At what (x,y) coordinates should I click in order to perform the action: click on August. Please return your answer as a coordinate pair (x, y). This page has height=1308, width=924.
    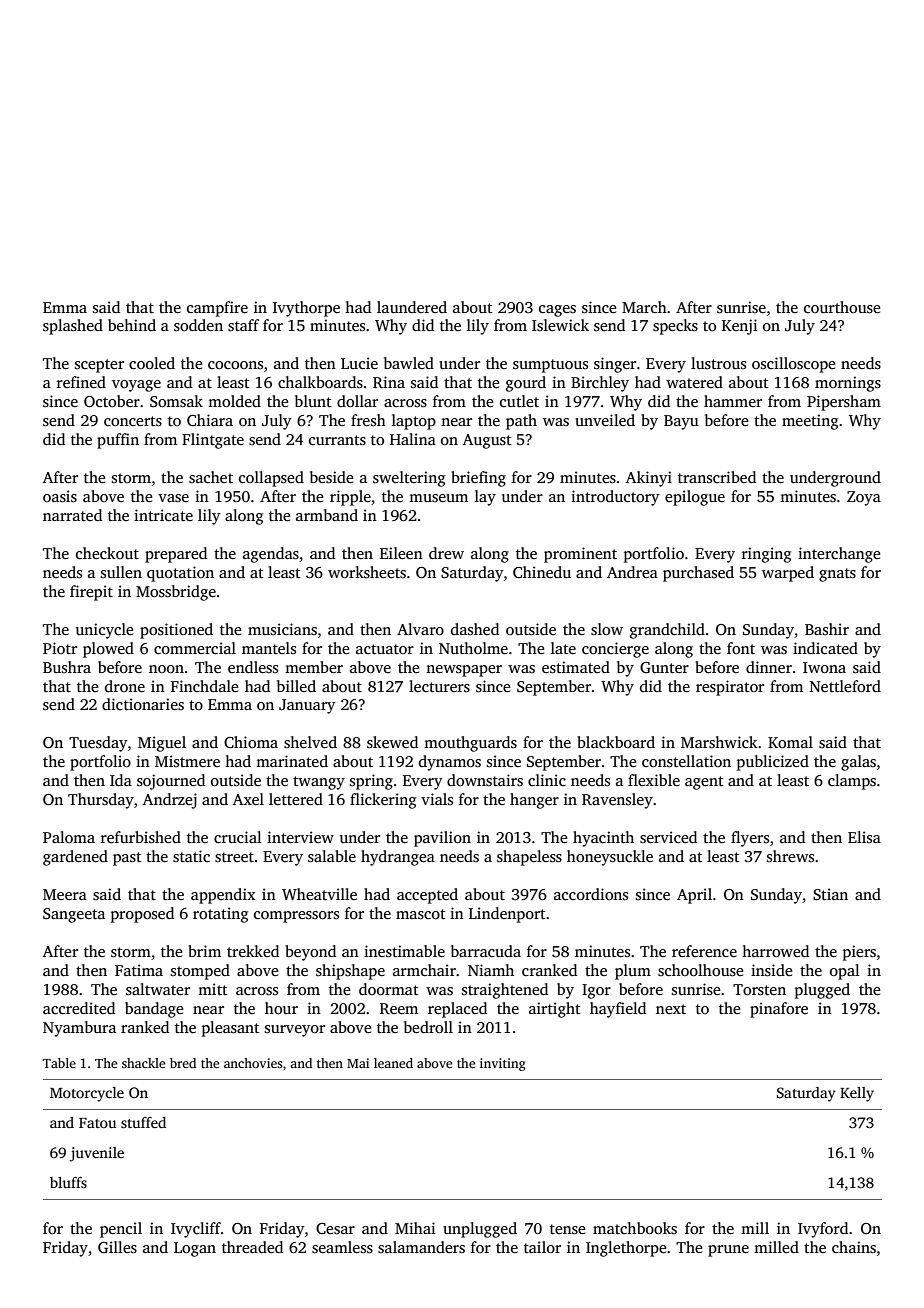
    Looking at the image, I should click on (487, 441).
